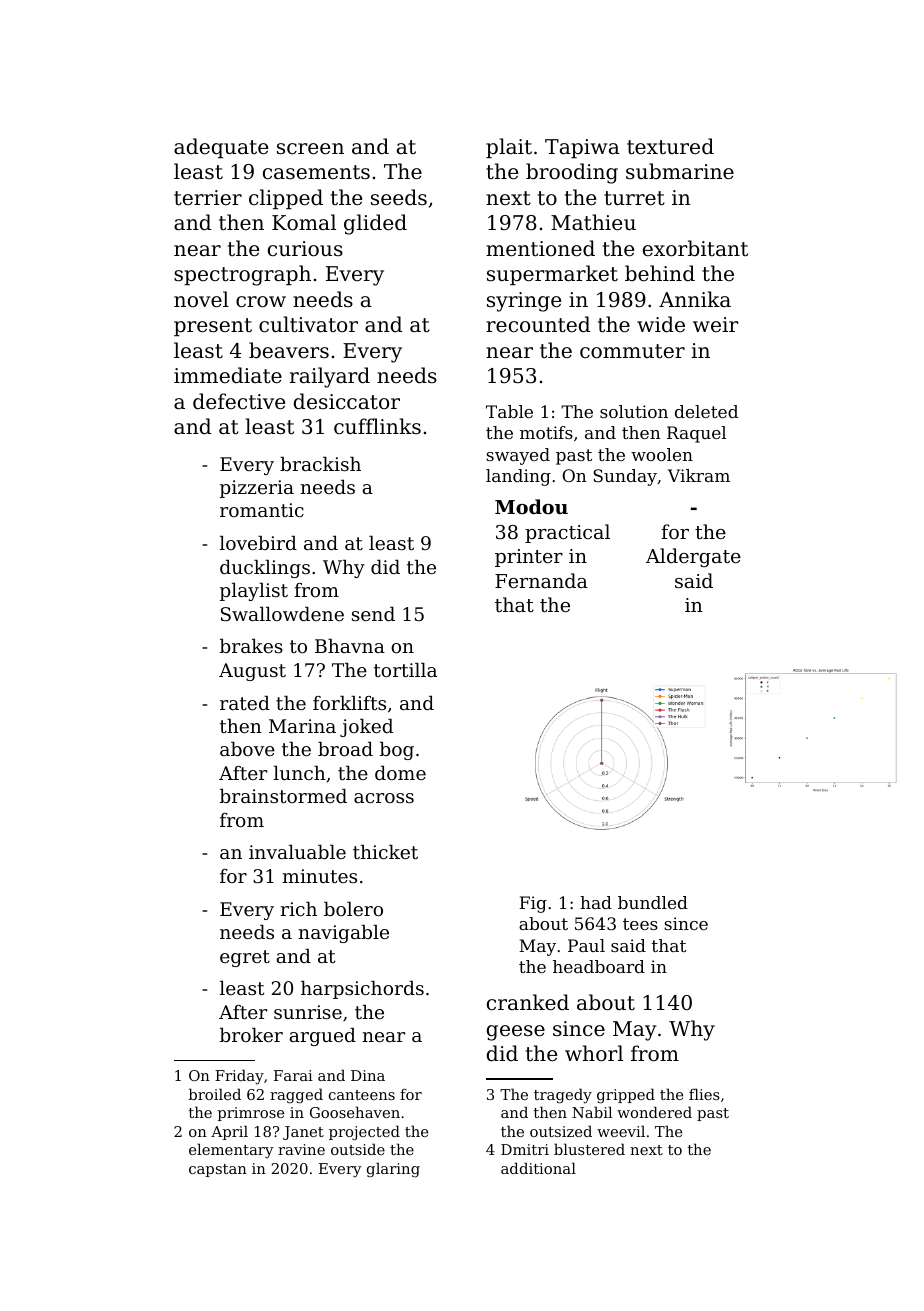  Describe the element at coordinates (540, 248) in the screenshot. I see `mentioned` at that location.
